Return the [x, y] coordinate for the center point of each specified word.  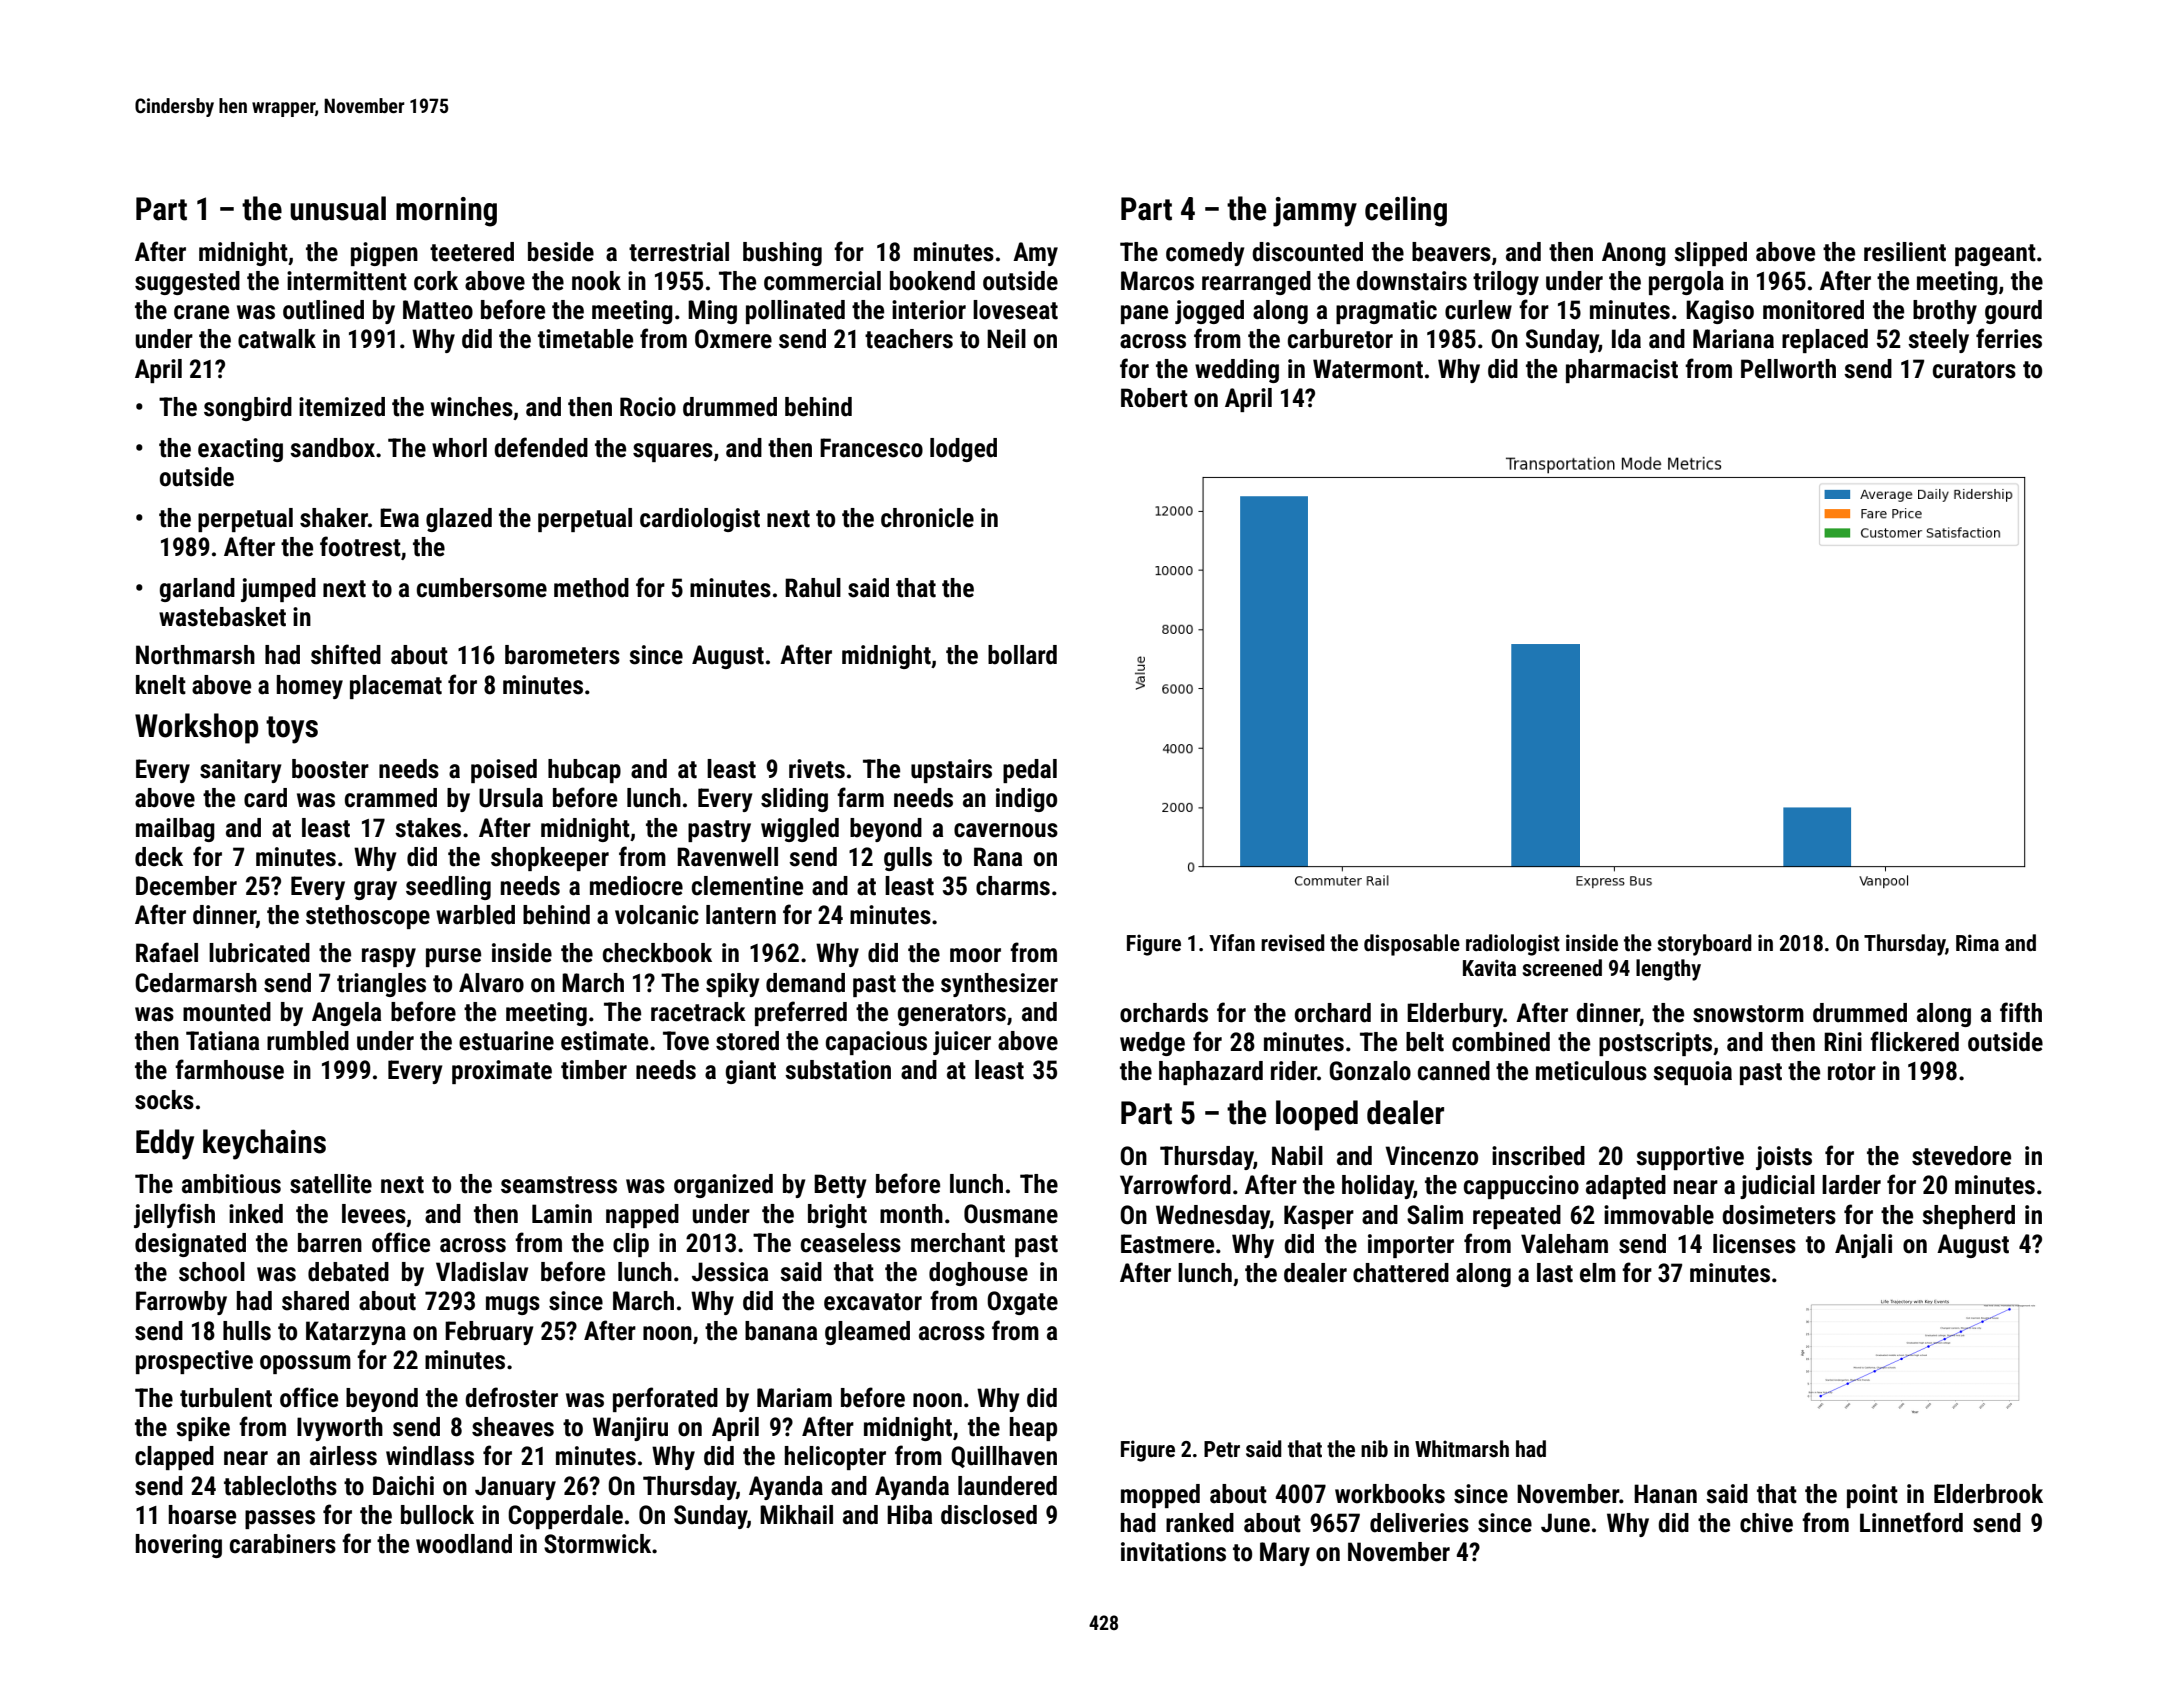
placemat [396, 687]
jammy [1315, 212]
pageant [1995, 255]
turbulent [226, 1398]
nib [1374, 1448]
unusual [338, 208]
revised [1293, 943]
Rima [1977, 942]
